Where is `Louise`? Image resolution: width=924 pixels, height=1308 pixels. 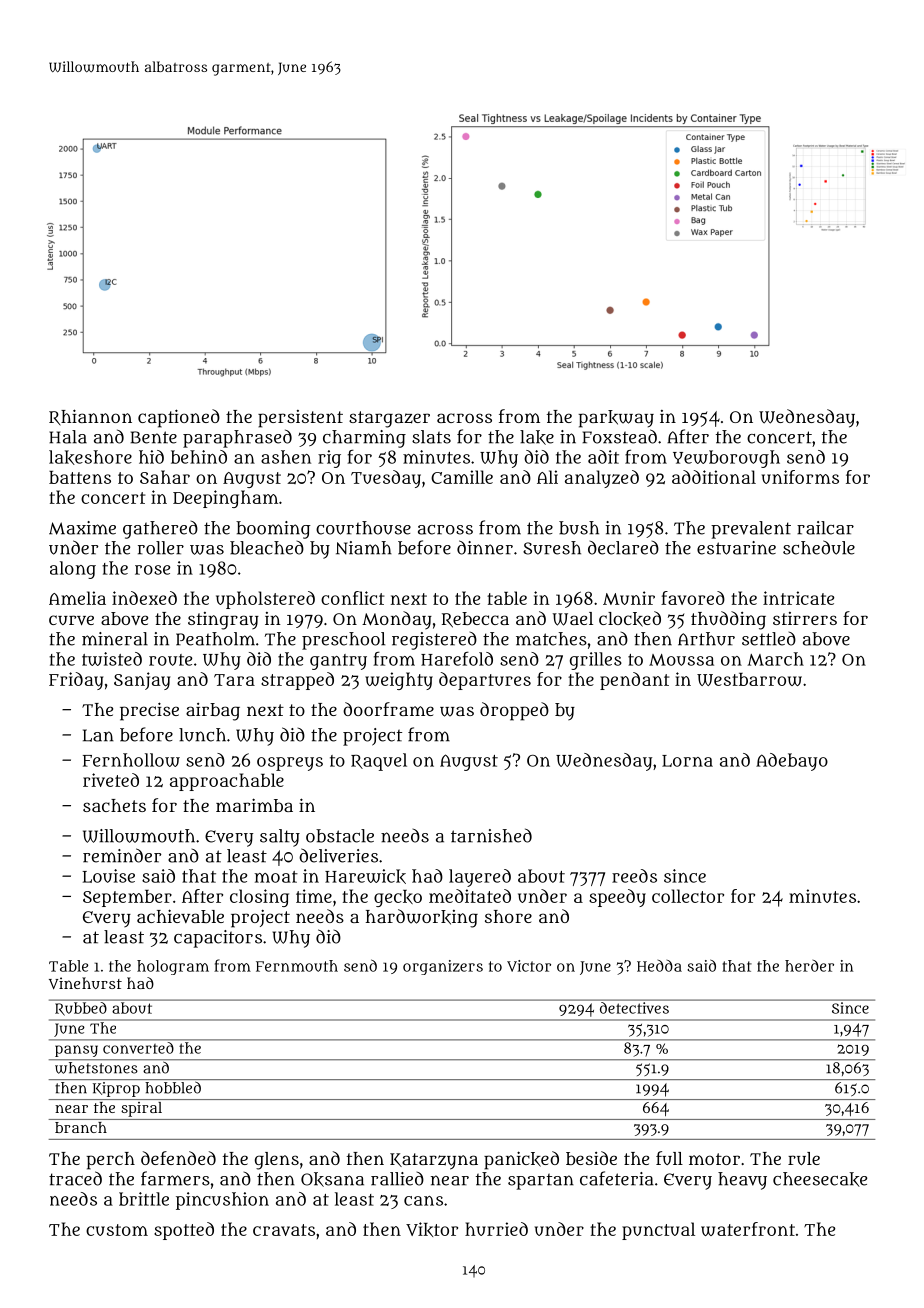 Louise is located at coordinates (108, 876).
